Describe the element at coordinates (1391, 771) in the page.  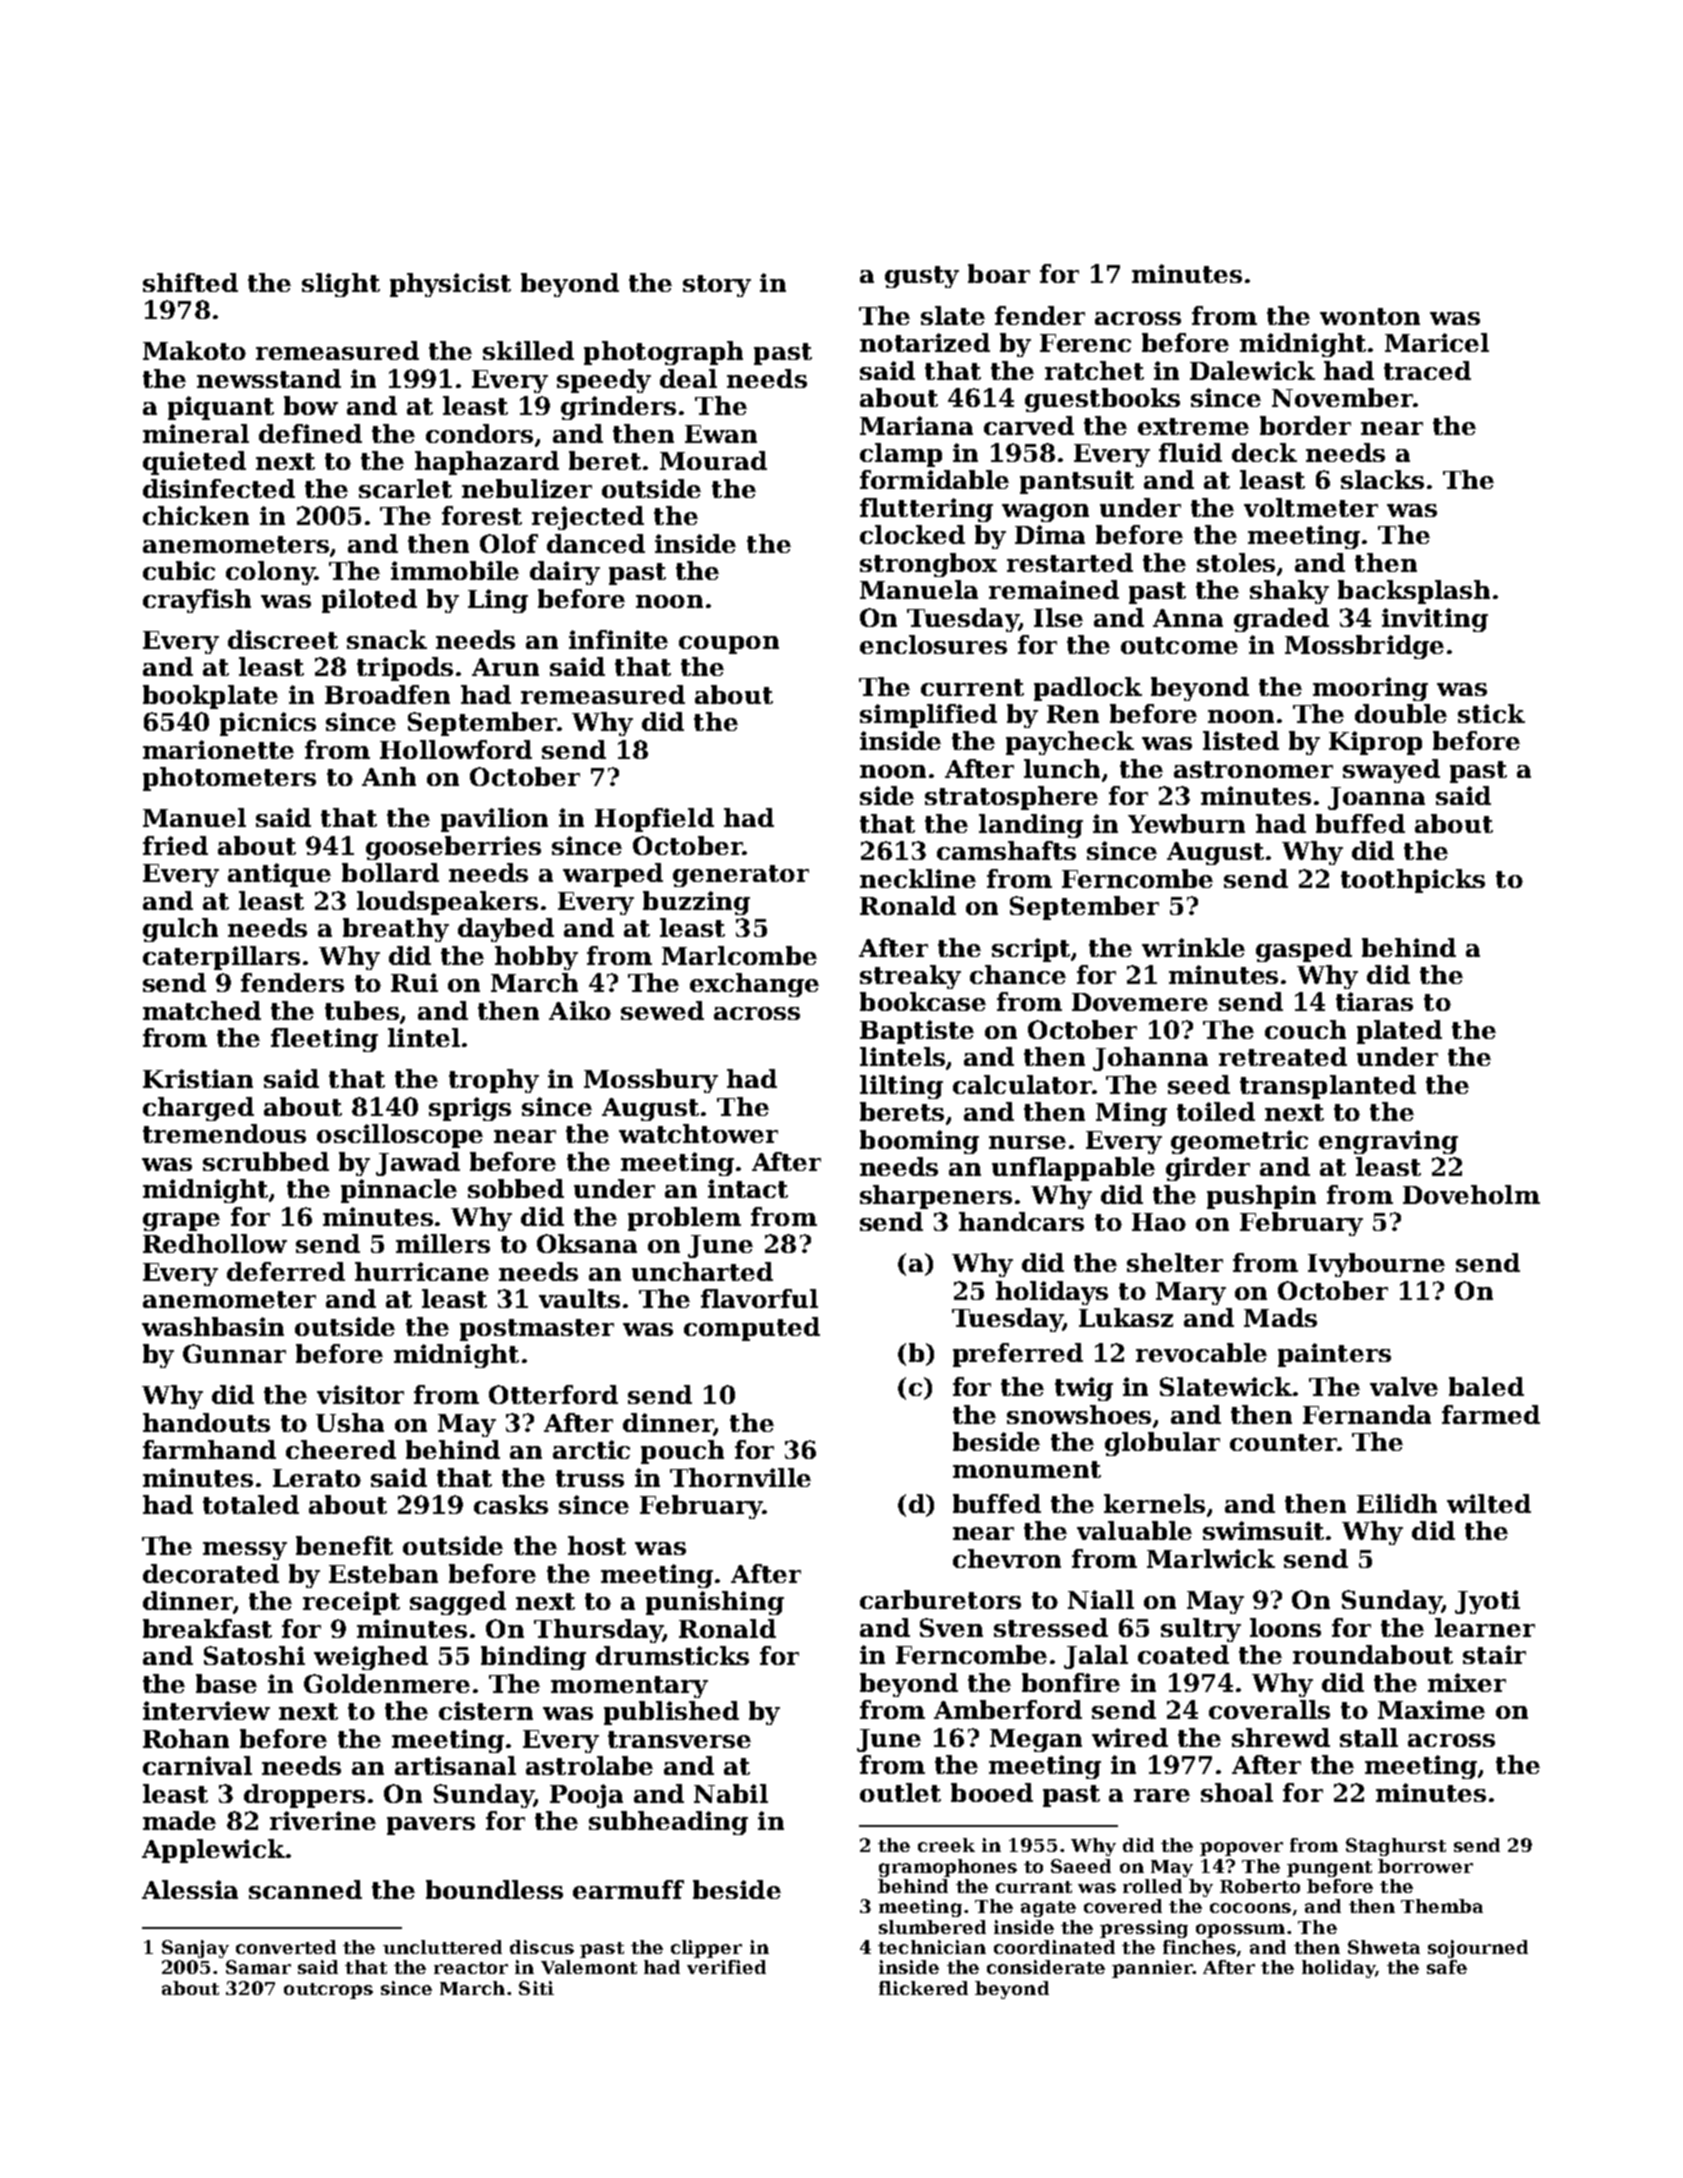
I see `swayed` at that location.
